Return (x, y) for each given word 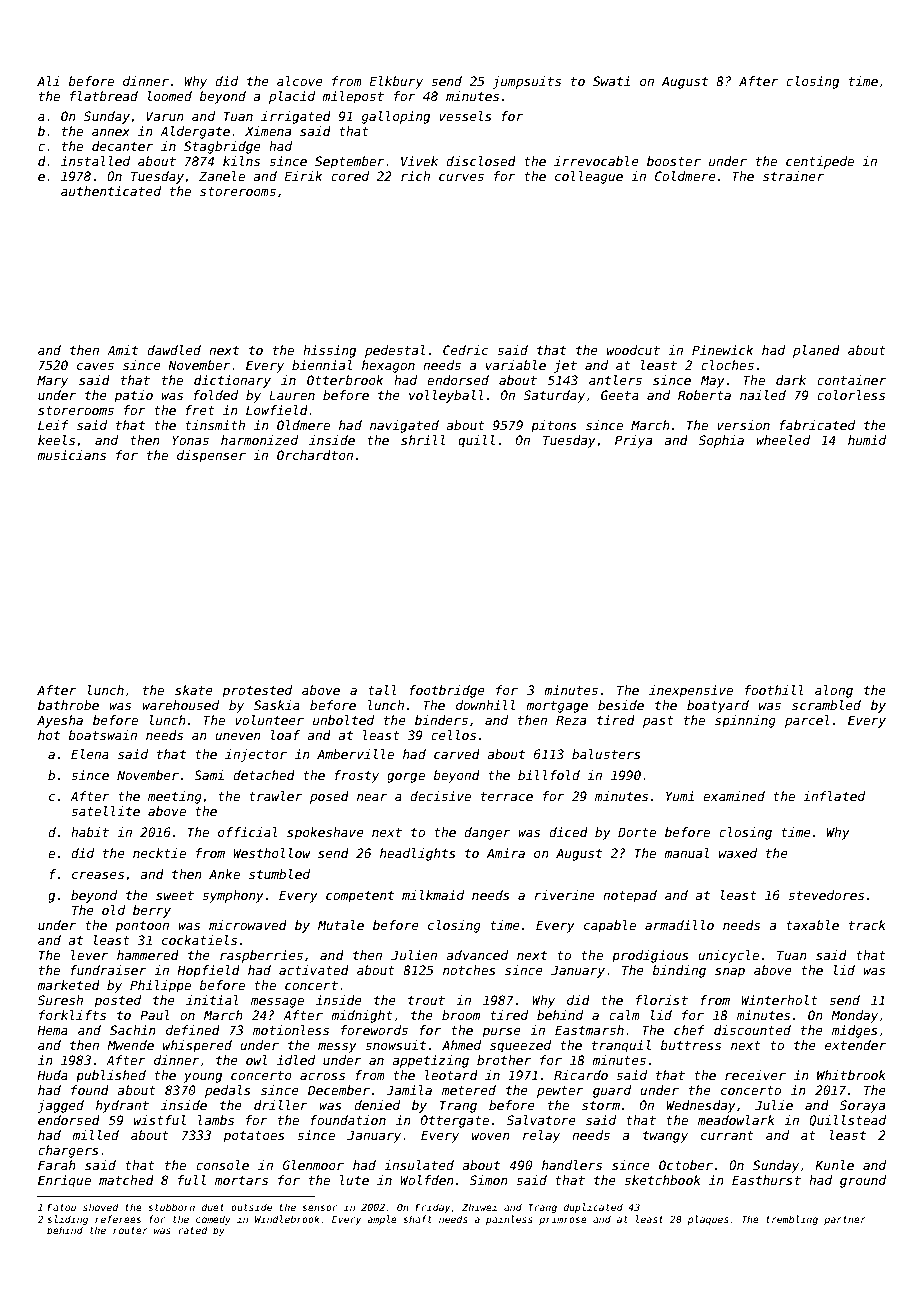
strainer (793, 176)
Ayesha (60, 721)
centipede (820, 162)
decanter (122, 146)
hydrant (122, 1106)
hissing (329, 351)
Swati (611, 81)
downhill (485, 705)
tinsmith (215, 425)
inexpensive (691, 691)
